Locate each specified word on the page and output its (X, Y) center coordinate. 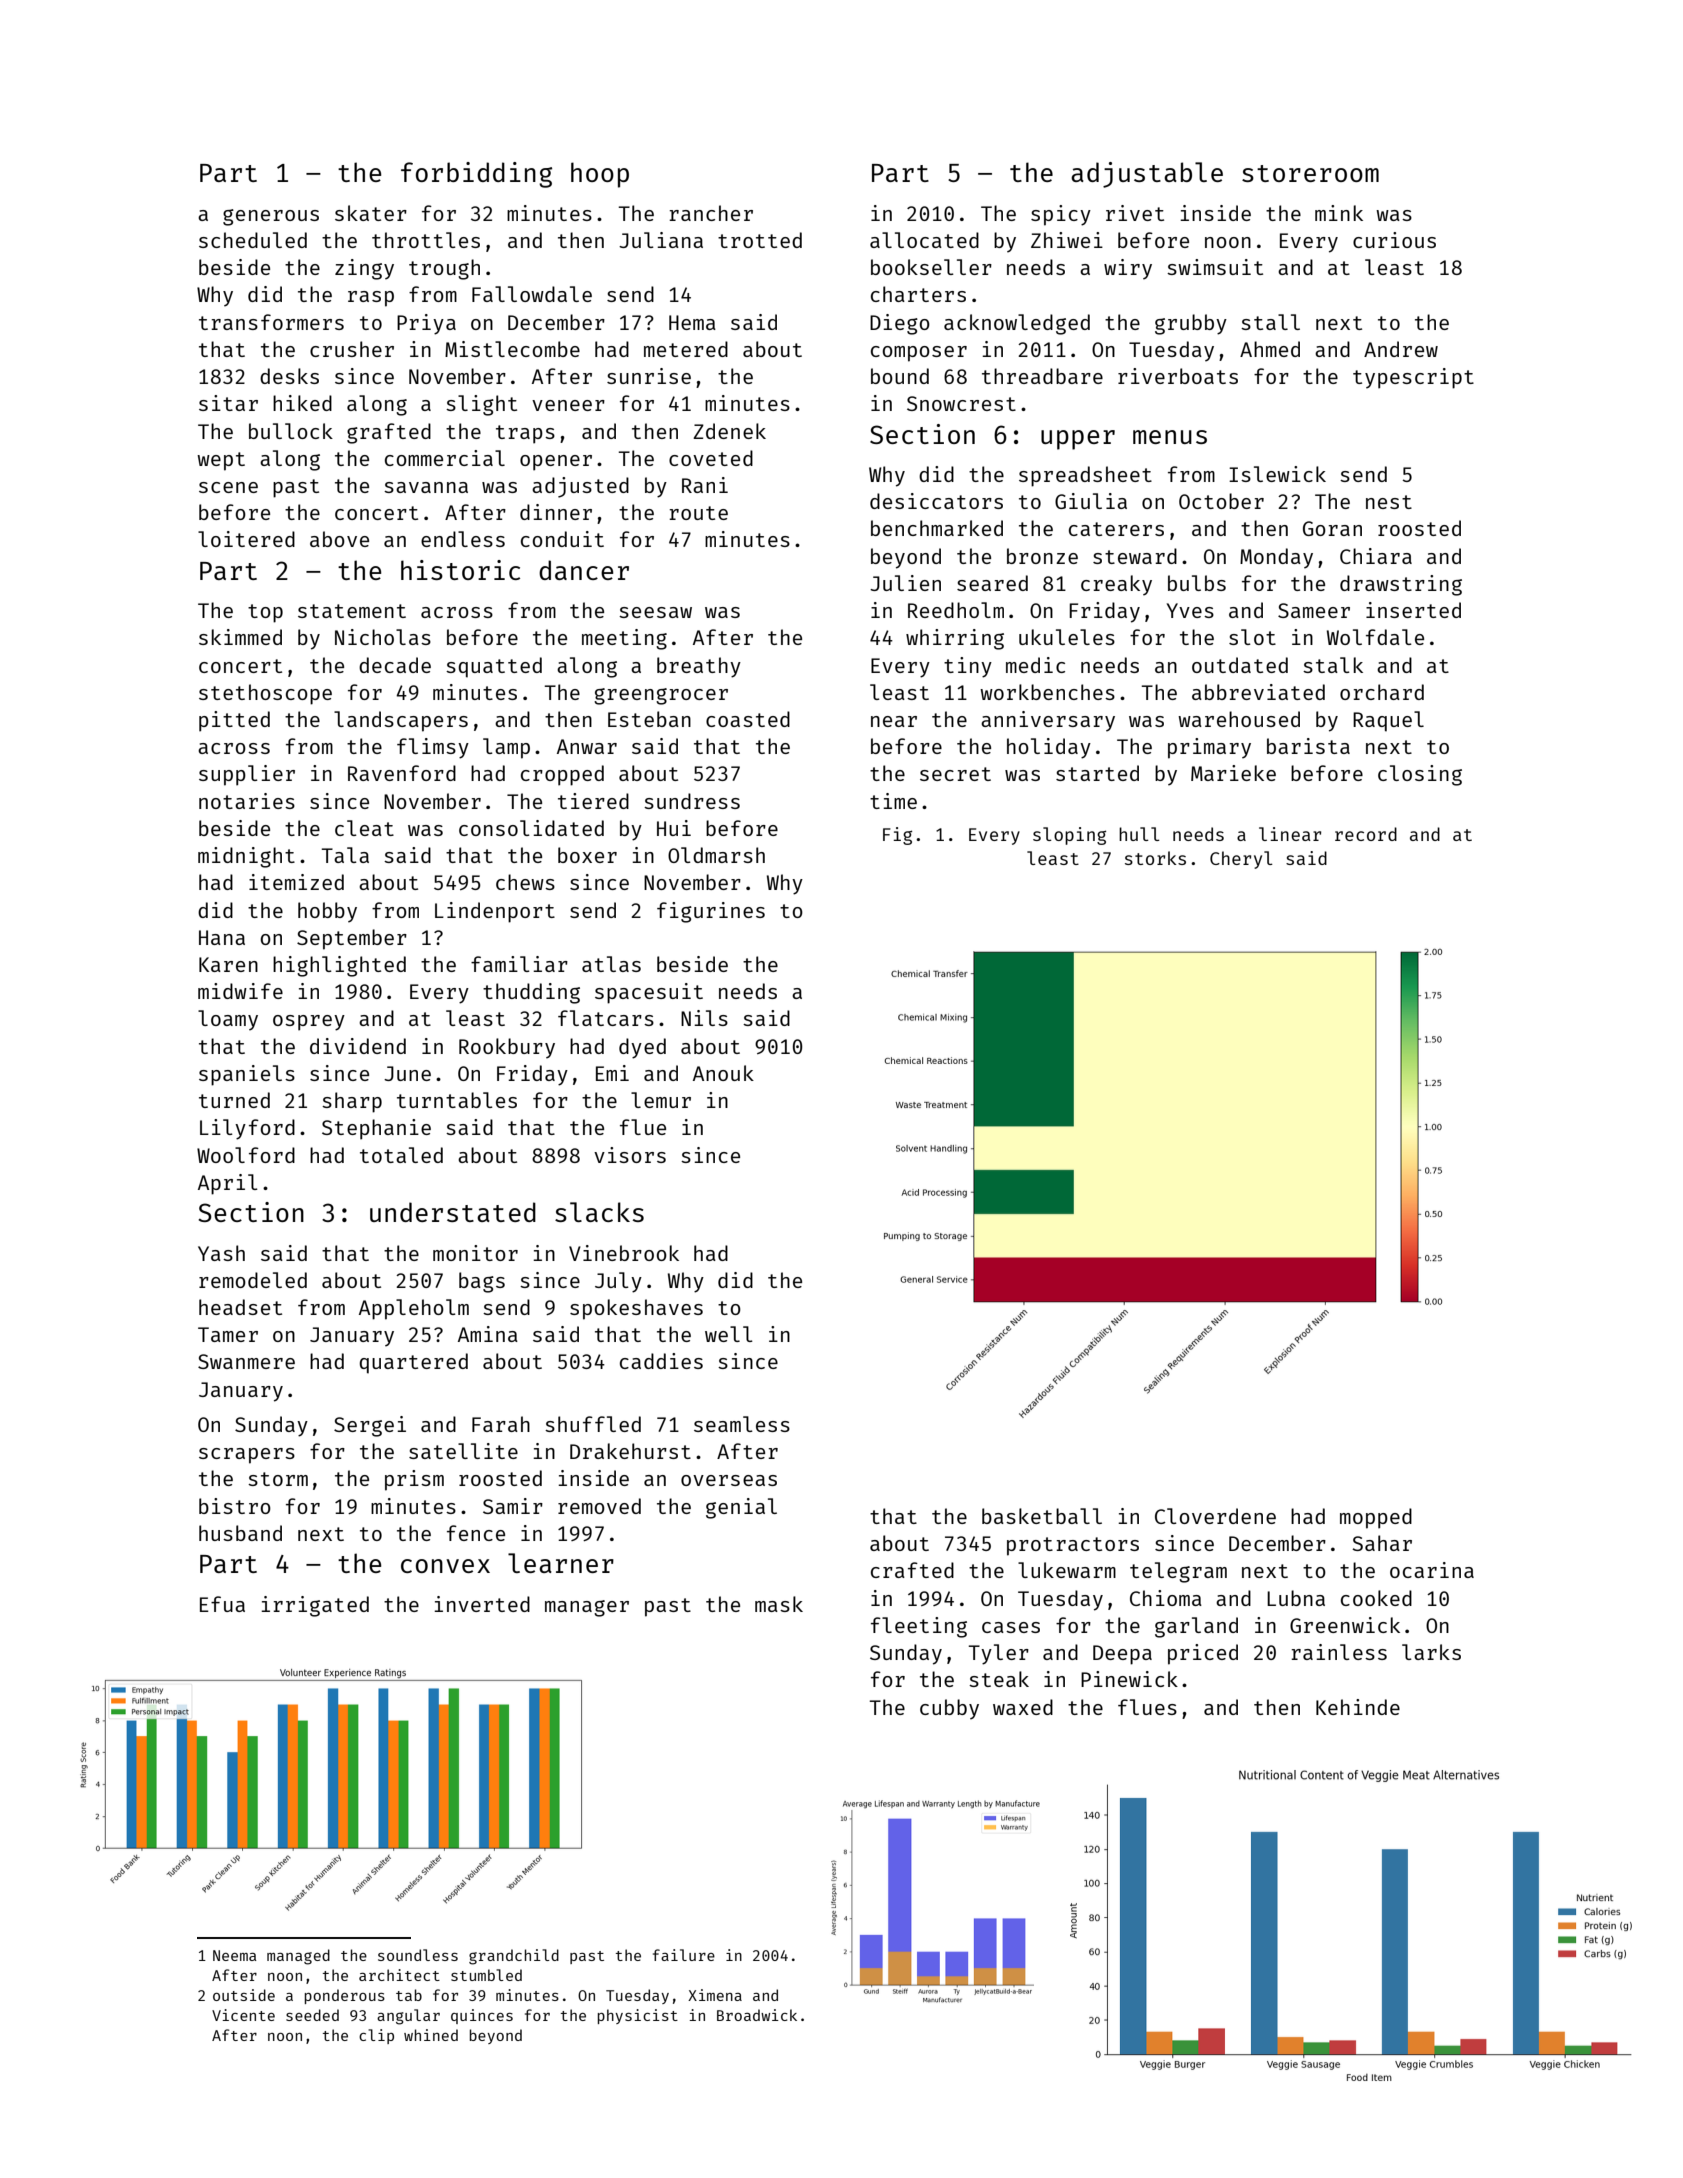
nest (1389, 502)
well (729, 1334)
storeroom (1310, 173)
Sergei (370, 1426)
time (893, 801)
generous (271, 217)
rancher (711, 213)
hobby (327, 912)
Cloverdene (1215, 1516)
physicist (638, 2016)
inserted (1413, 610)
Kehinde (1358, 1707)
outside (244, 1995)
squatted (494, 667)
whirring (955, 639)
